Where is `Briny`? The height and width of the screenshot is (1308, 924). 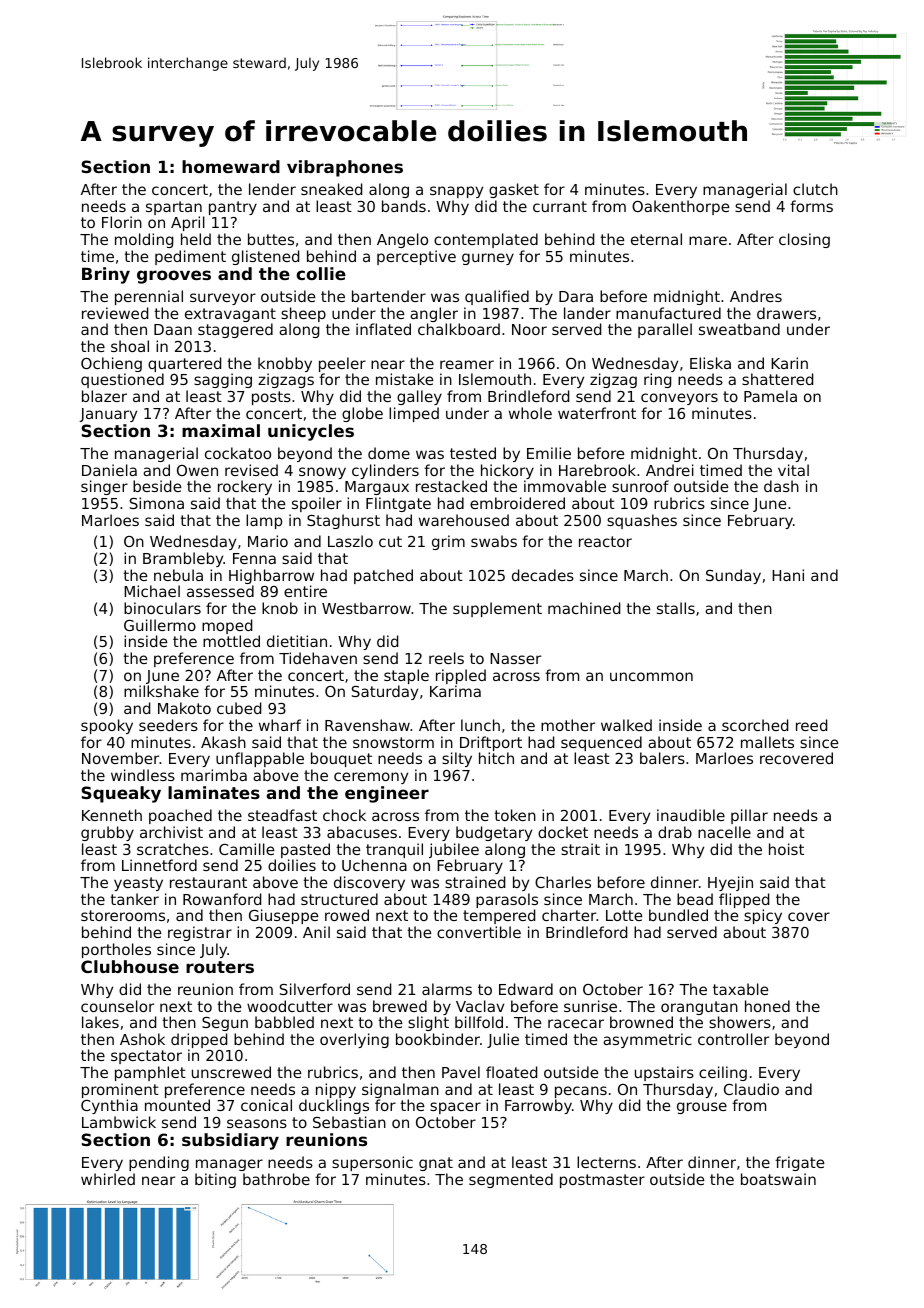 Briny is located at coordinates (106, 275).
